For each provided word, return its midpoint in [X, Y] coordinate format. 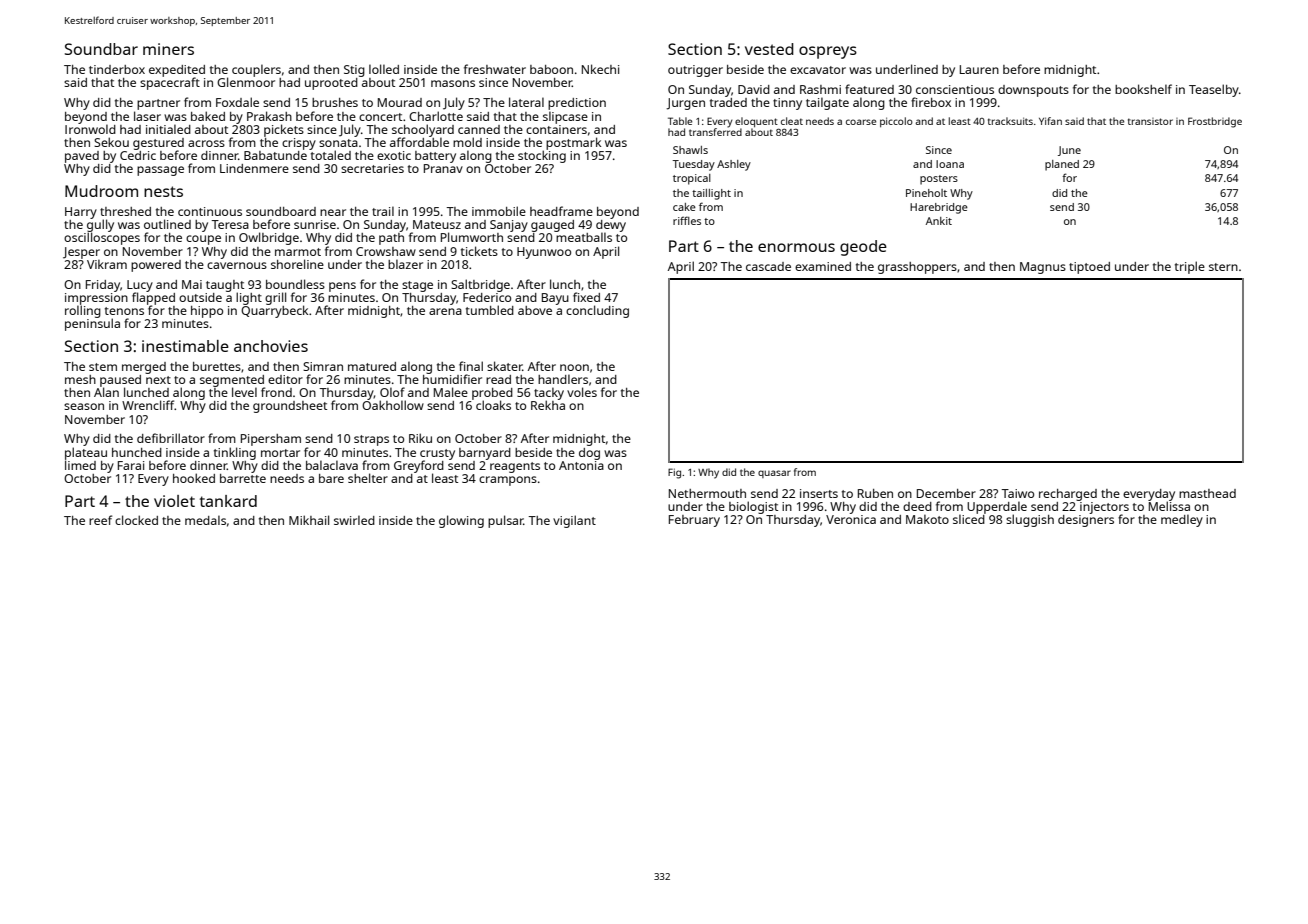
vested [769, 49]
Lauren [979, 69]
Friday [103, 286]
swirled [354, 520]
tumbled [490, 310]
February [694, 521]
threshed [125, 211]
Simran [323, 366]
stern [1223, 267]
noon [574, 367]
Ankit [939, 221]
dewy [611, 226]
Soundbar [101, 49]
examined [823, 266]
